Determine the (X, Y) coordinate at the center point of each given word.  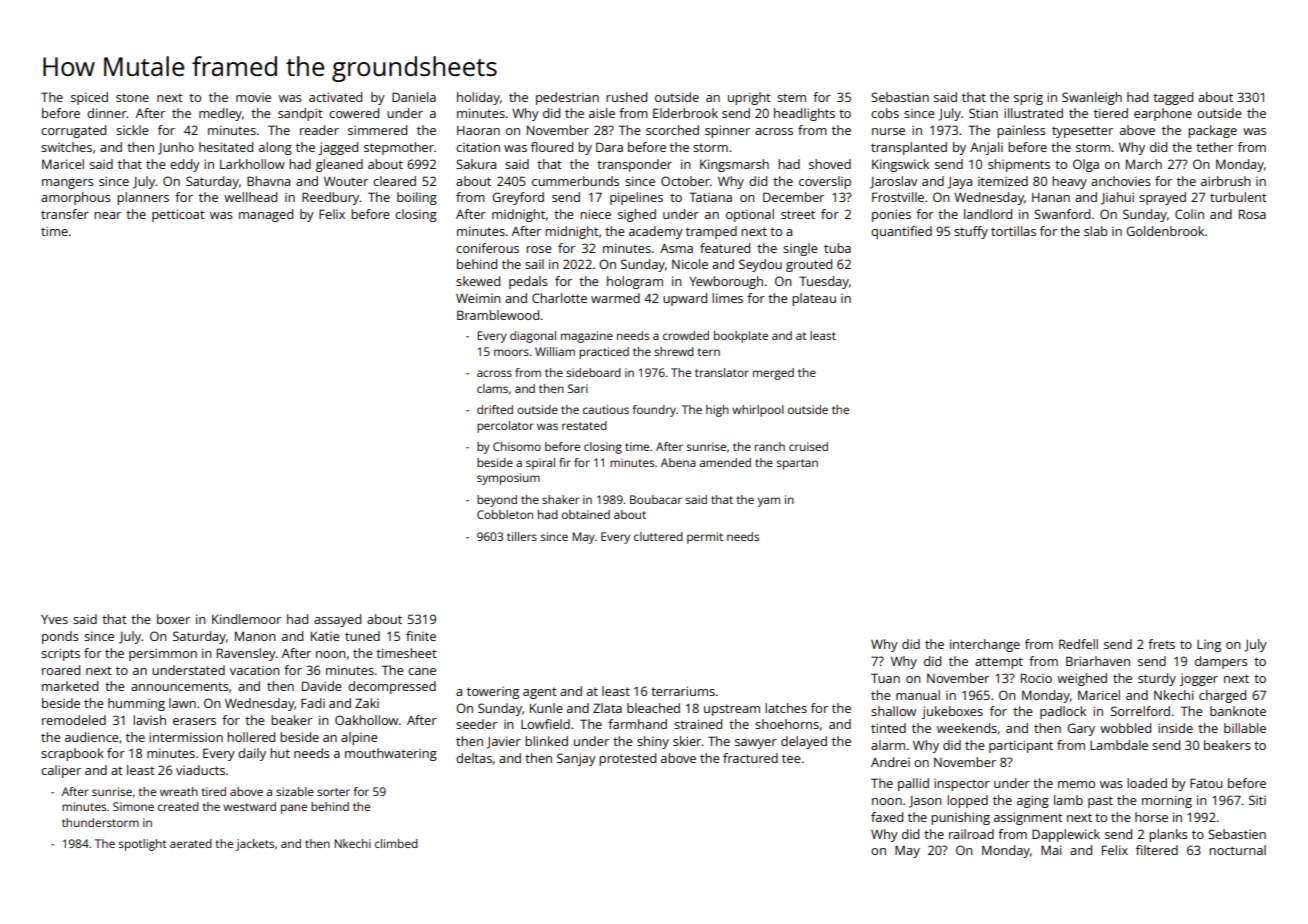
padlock (1063, 712)
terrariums (683, 691)
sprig (1028, 98)
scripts (60, 654)
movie (253, 97)
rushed (626, 97)
